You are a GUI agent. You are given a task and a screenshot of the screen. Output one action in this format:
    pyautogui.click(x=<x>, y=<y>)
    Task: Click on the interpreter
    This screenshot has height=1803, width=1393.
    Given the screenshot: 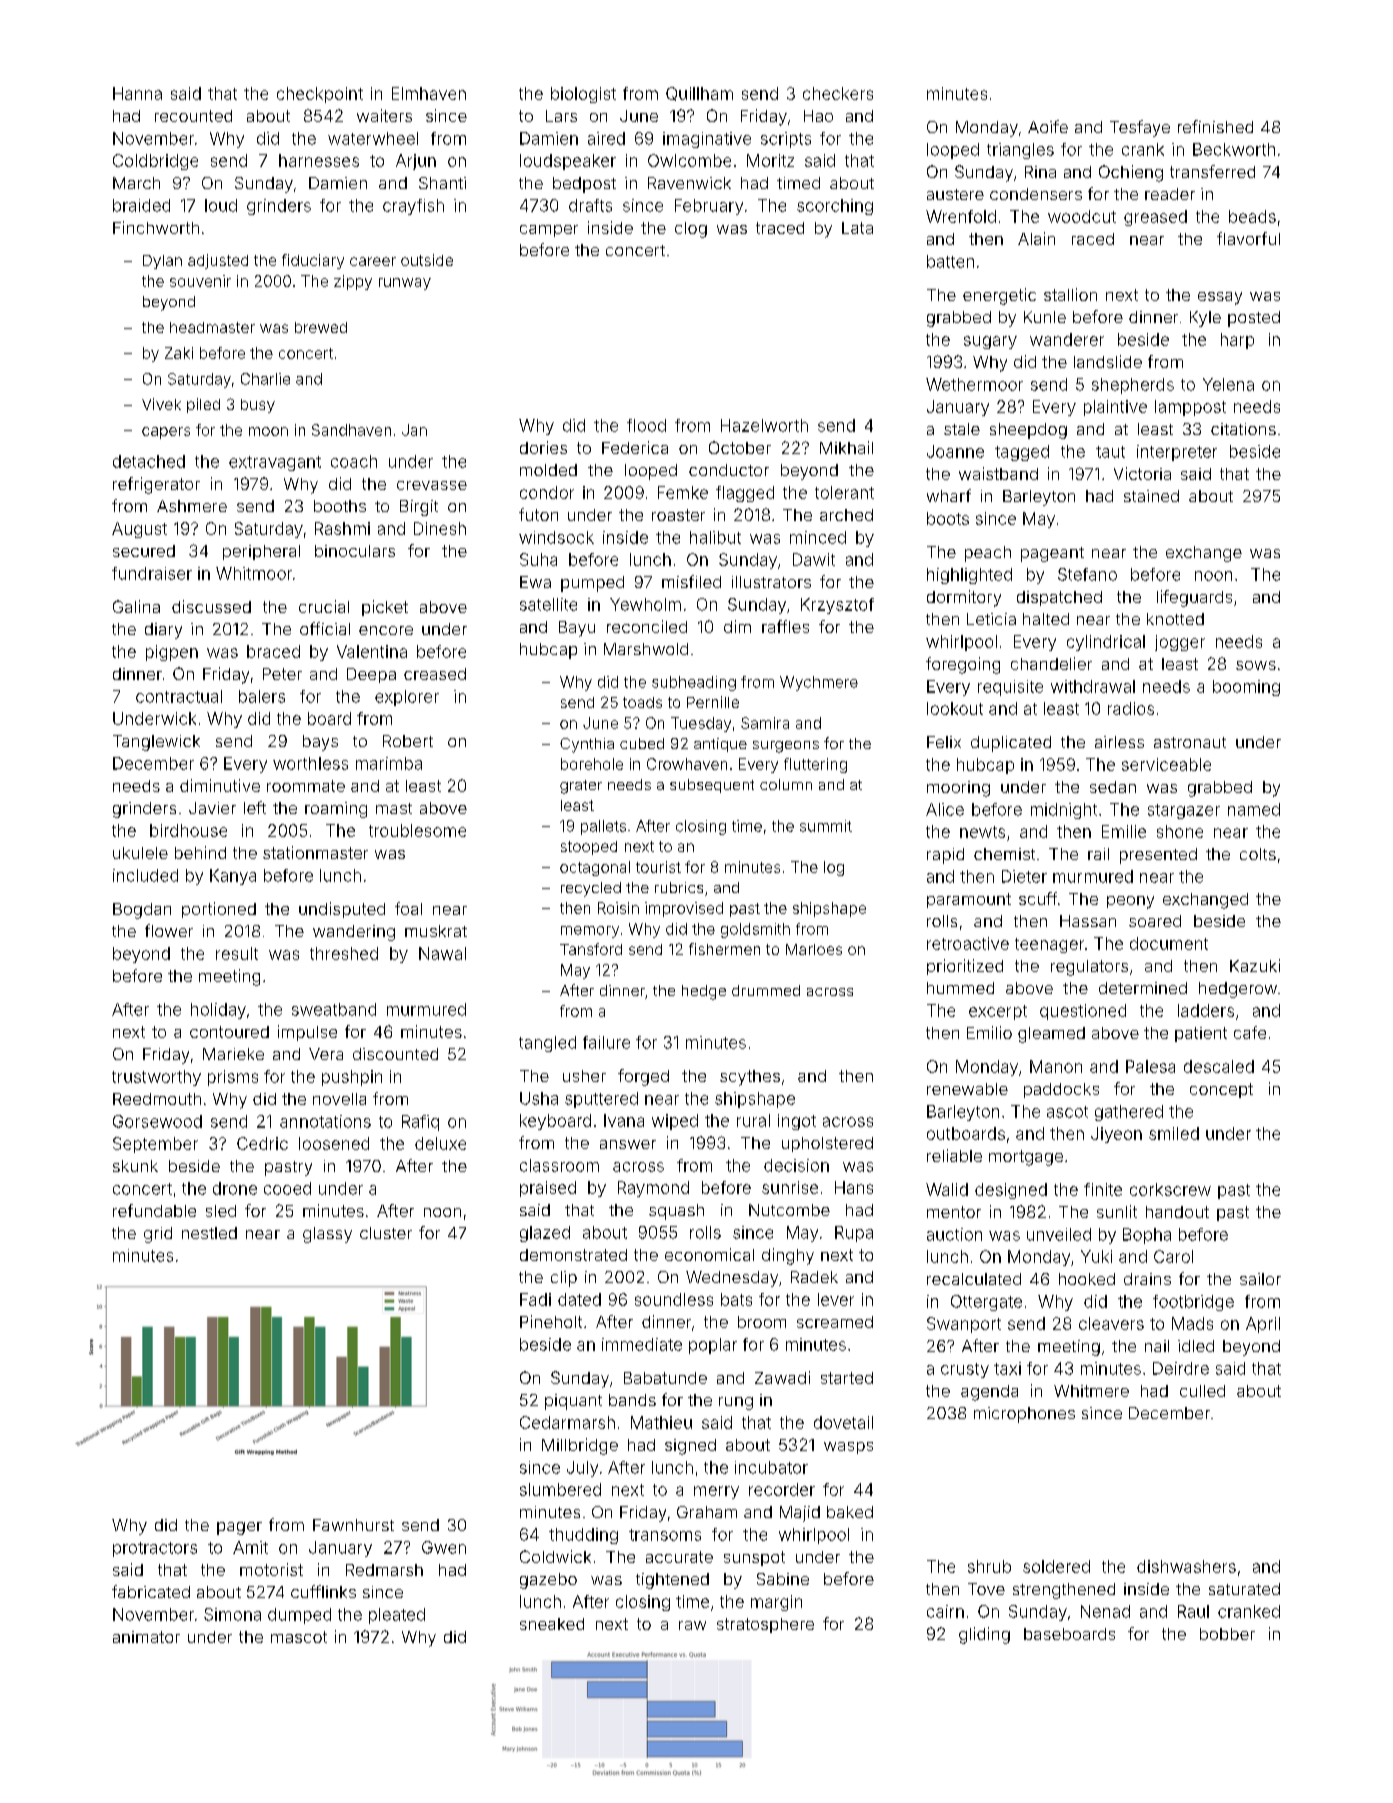 What is the action you would take?
    pyautogui.click(x=1177, y=453)
